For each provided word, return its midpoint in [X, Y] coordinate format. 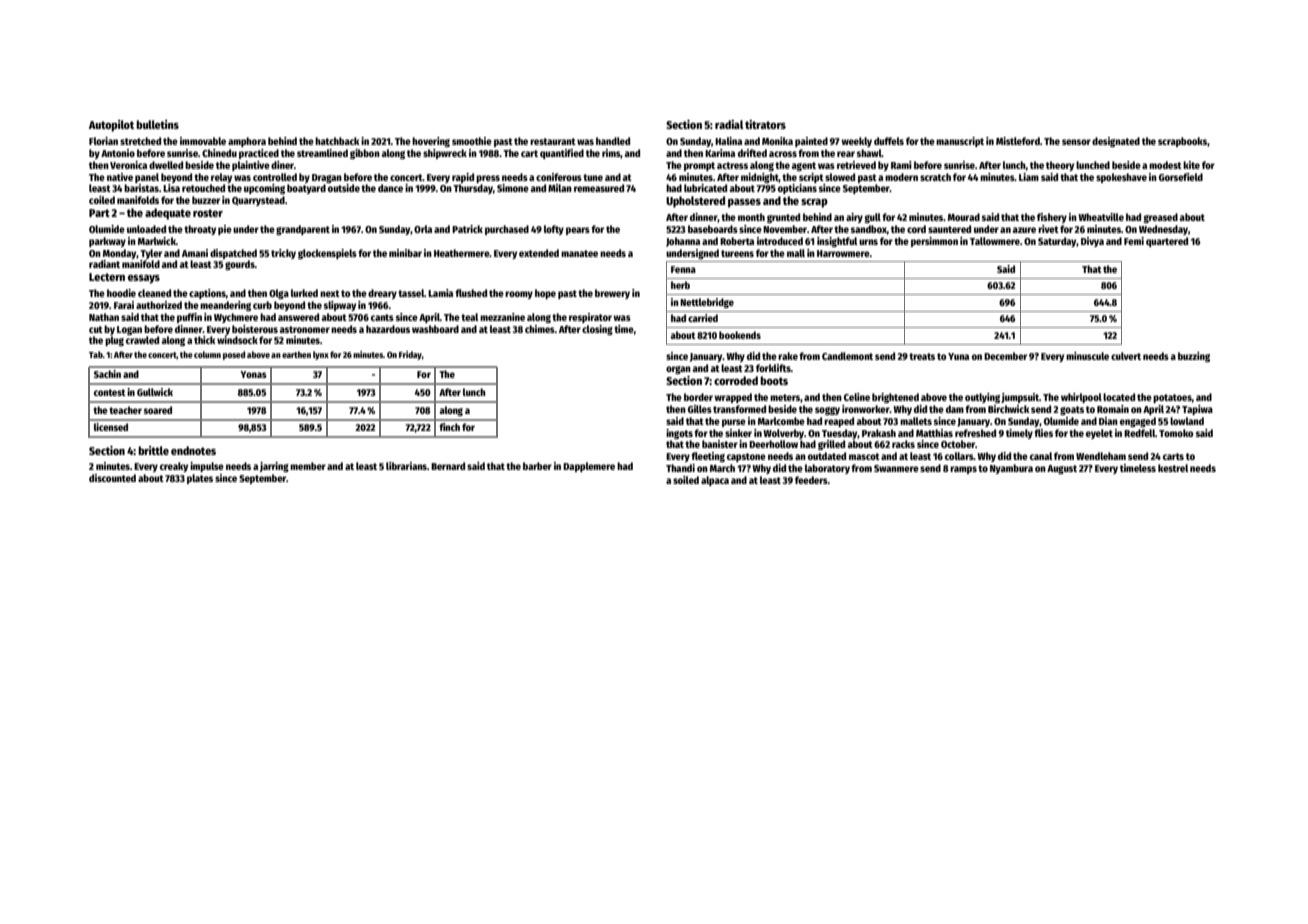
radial [729, 124]
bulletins [157, 124]
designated [1116, 142]
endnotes [193, 450]
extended [539, 253]
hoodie [121, 293]
